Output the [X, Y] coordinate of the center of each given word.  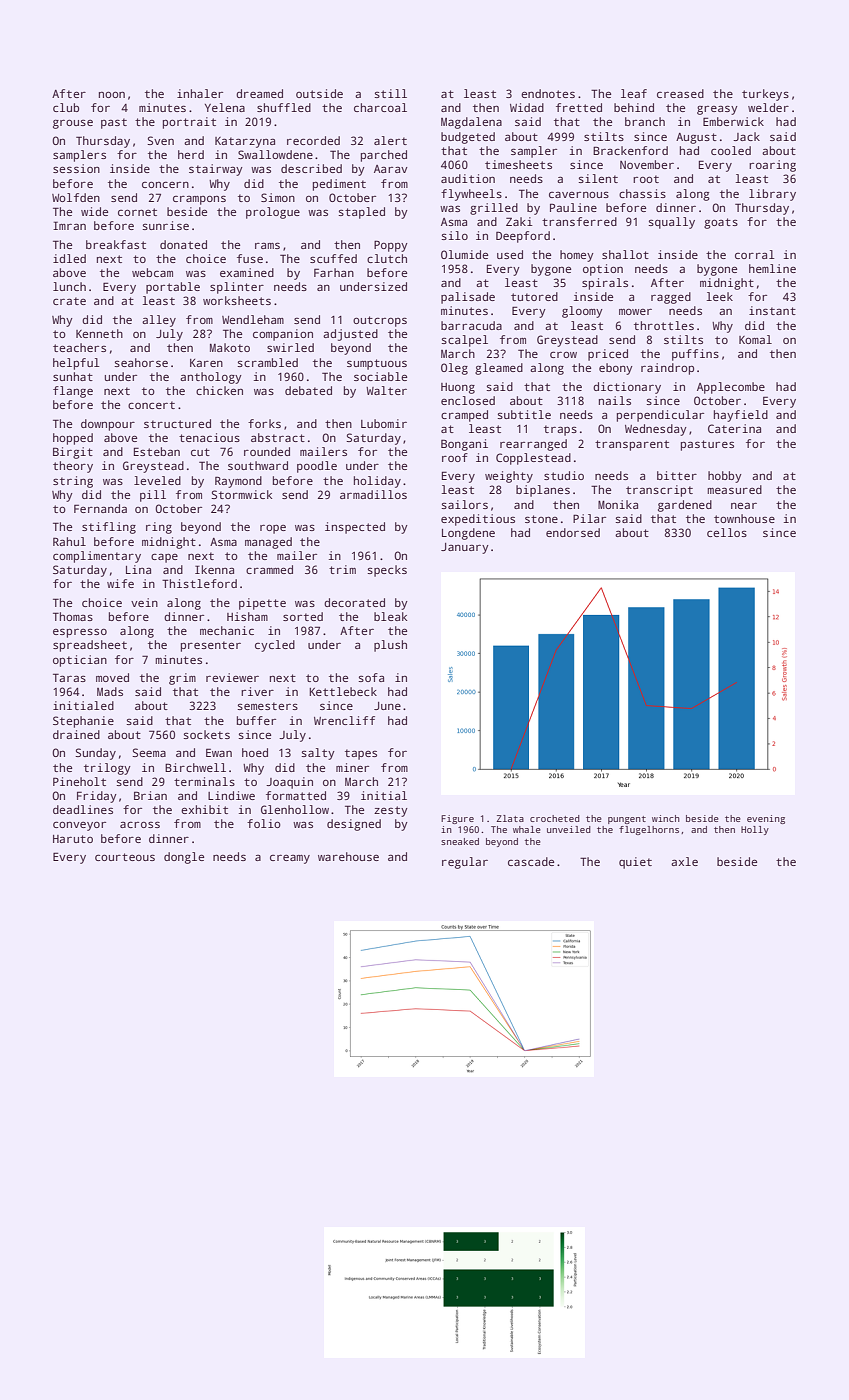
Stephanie [83, 722]
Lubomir [384, 423]
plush [390, 646]
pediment [339, 185]
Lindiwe [231, 795]
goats [721, 223]
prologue [273, 213]
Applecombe [731, 388]
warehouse [348, 856]
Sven [160, 140]
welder [768, 107]
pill [153, 496]
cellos [727, 532]
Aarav [391, 169]
